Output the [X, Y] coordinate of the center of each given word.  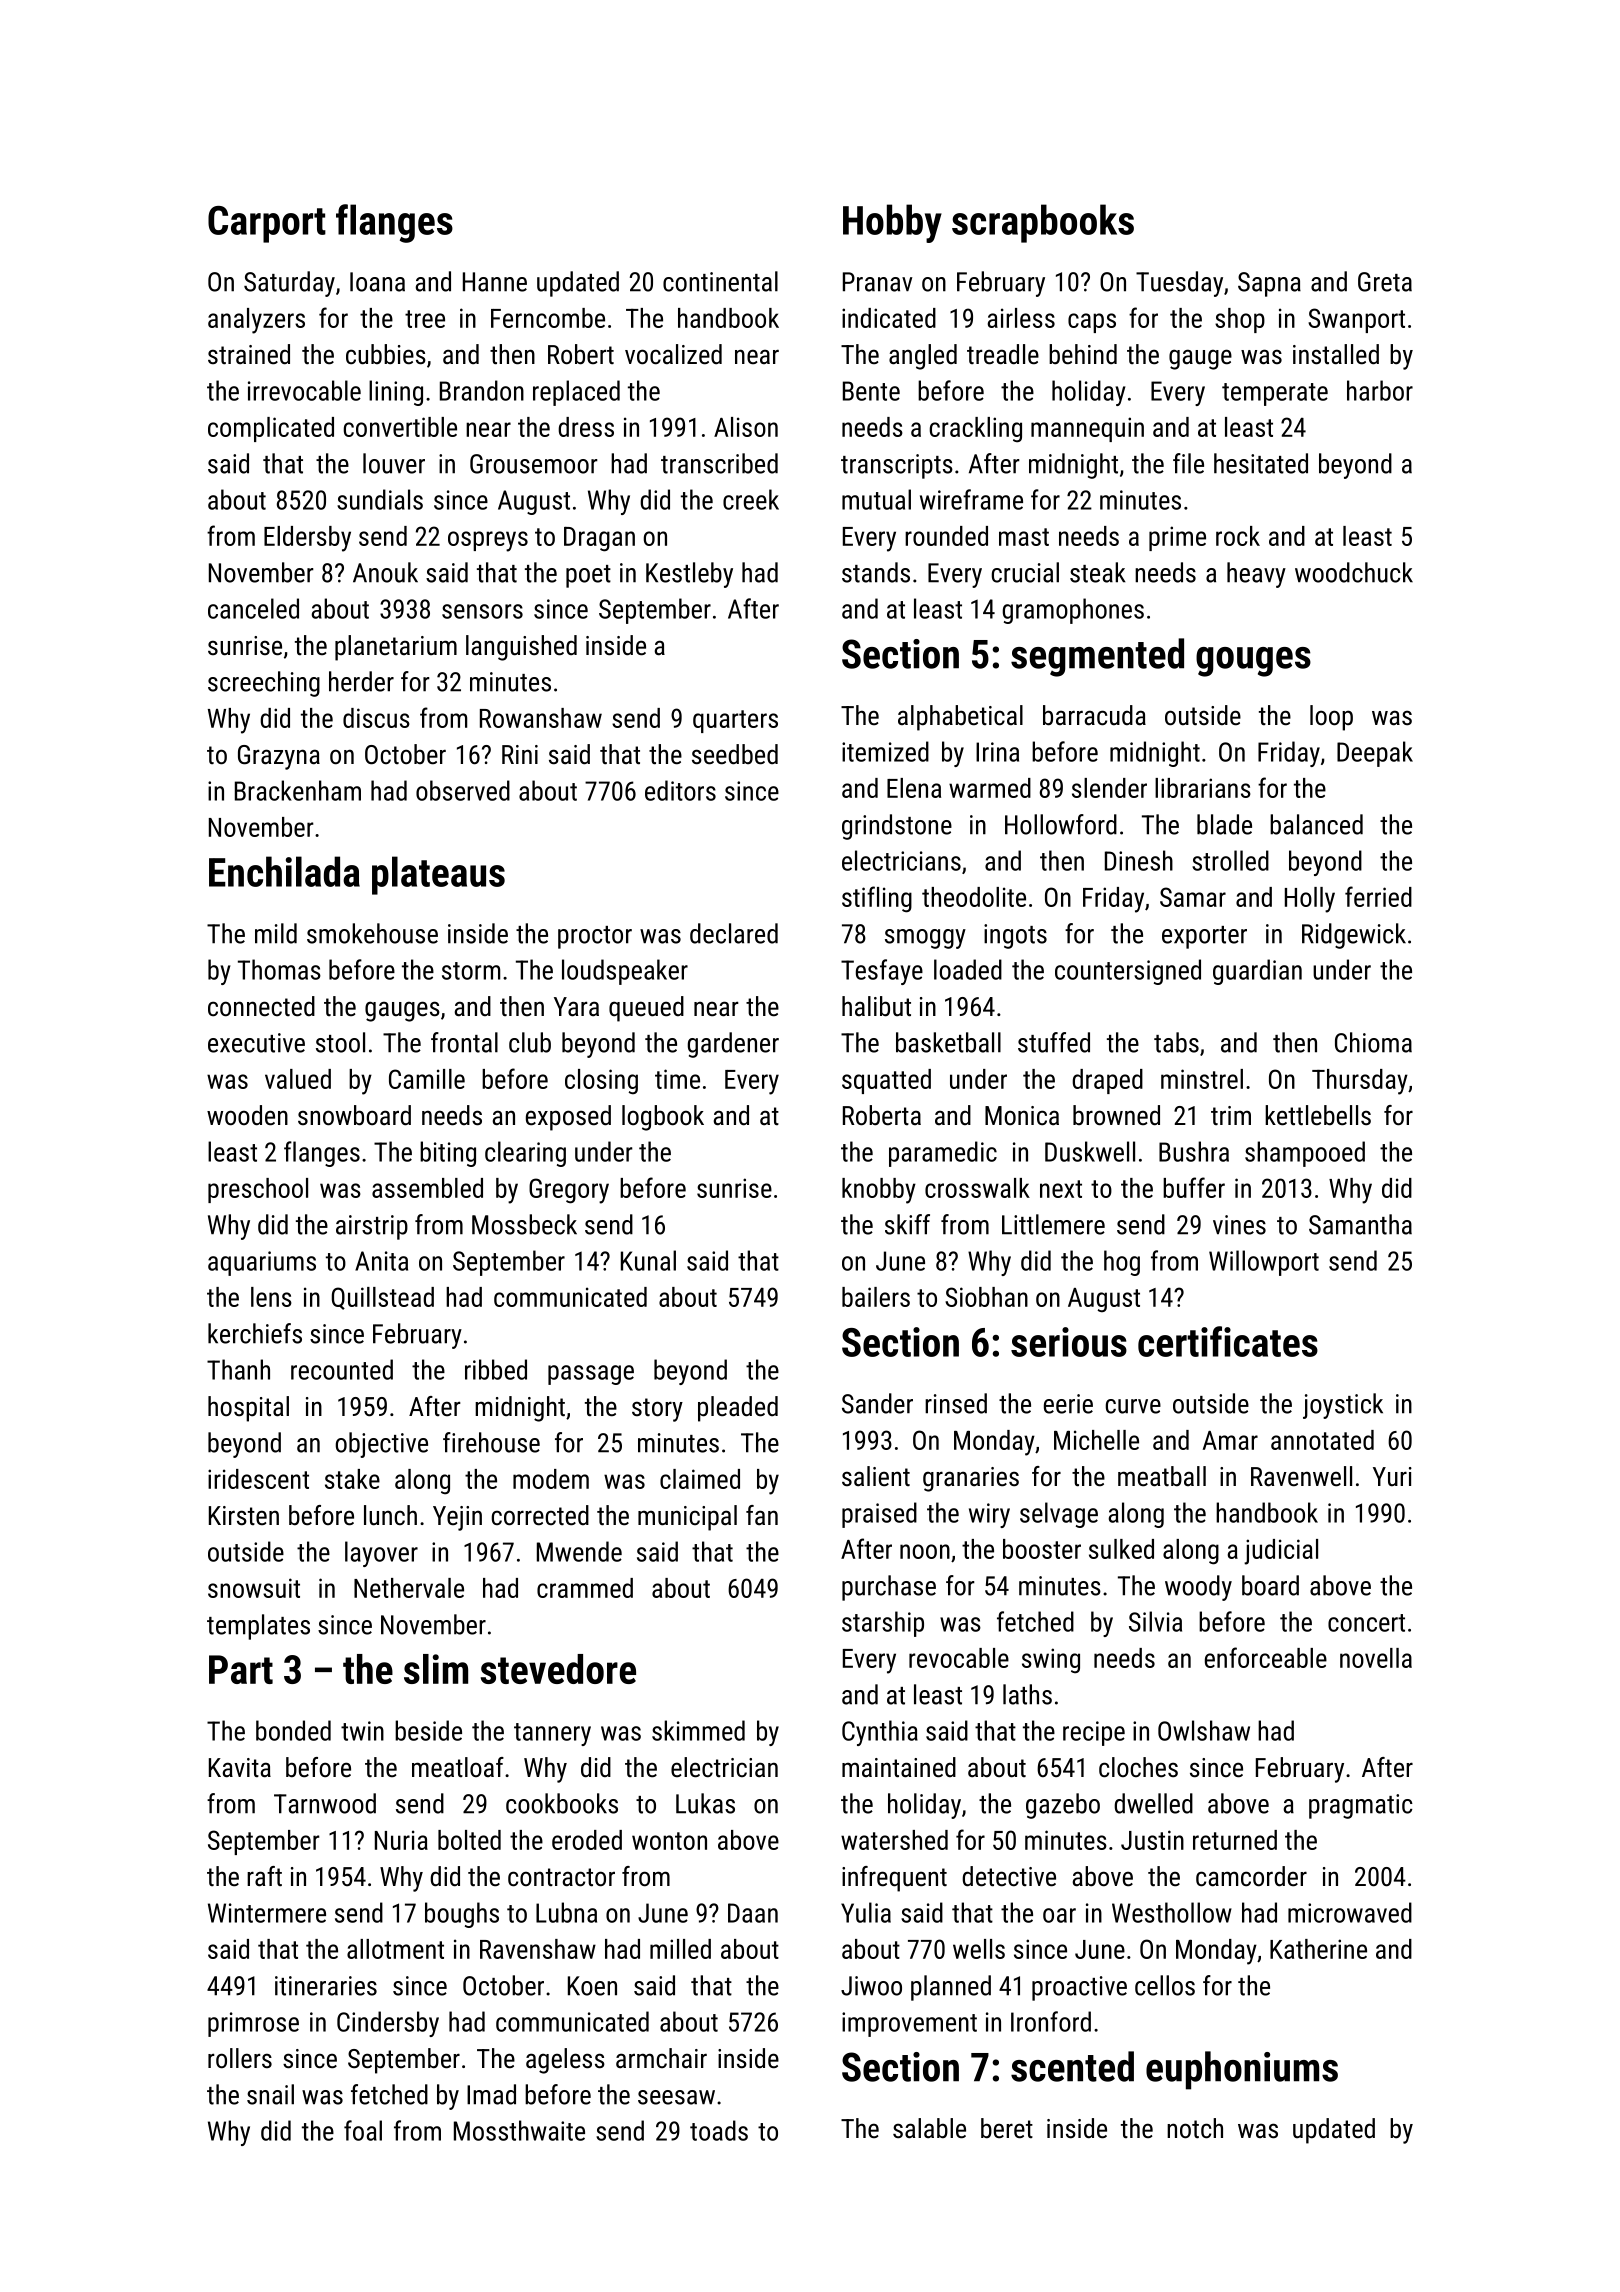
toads [719, 2130]
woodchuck [1354, 572]
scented [1072, 2066]
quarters [735, 721]
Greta [1385, 282]
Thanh [238, 1369]
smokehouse [372, 933]
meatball [1162, 1476]
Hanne [495, 282]
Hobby [892, 223]
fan [762, 1515]
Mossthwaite [519, 2130]
